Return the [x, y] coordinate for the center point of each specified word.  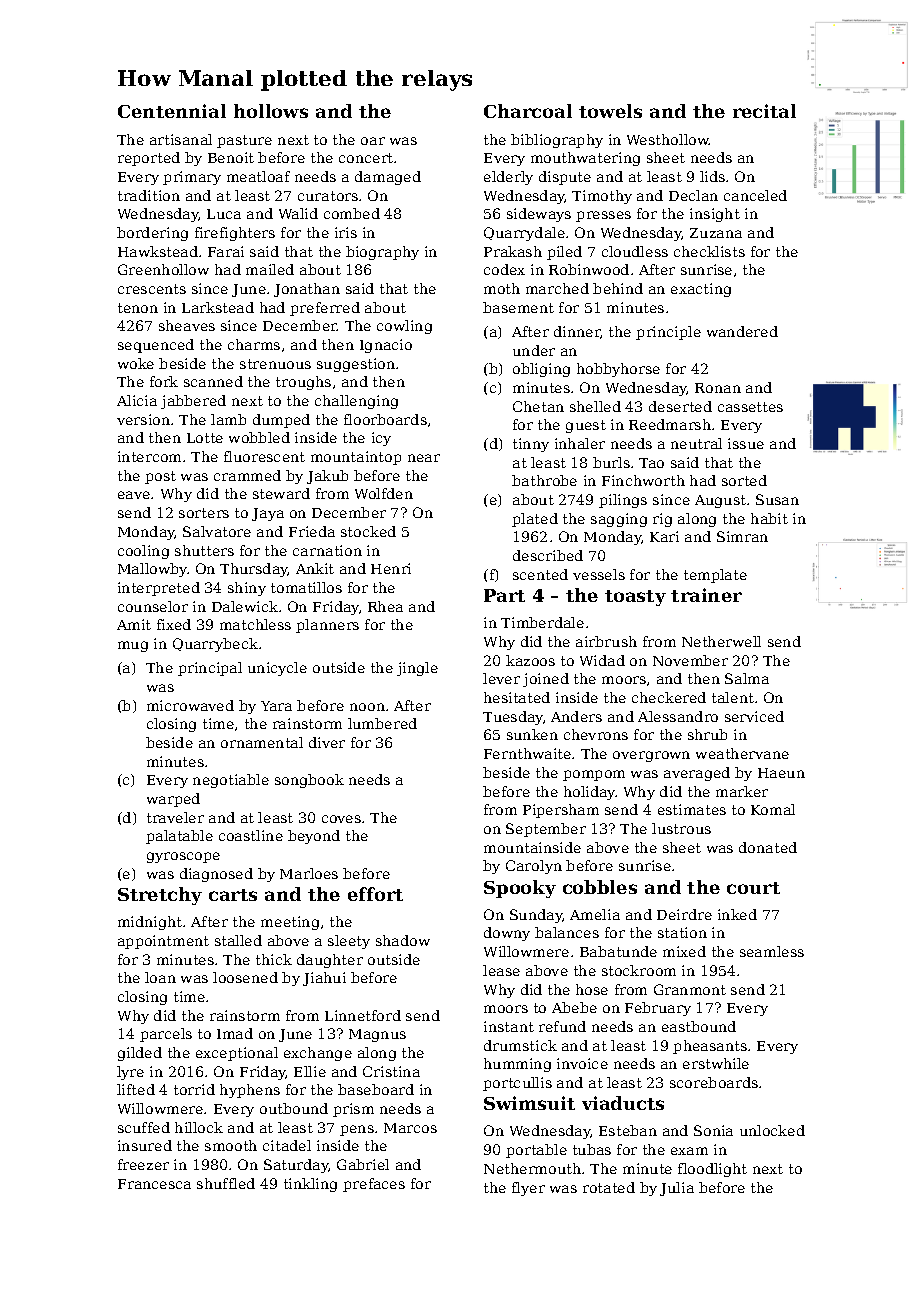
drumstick [520, 1045]
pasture [244, 141]
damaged [388, 178]
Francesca [154, 1184]
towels [610, 111]
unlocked [772, 1130]
